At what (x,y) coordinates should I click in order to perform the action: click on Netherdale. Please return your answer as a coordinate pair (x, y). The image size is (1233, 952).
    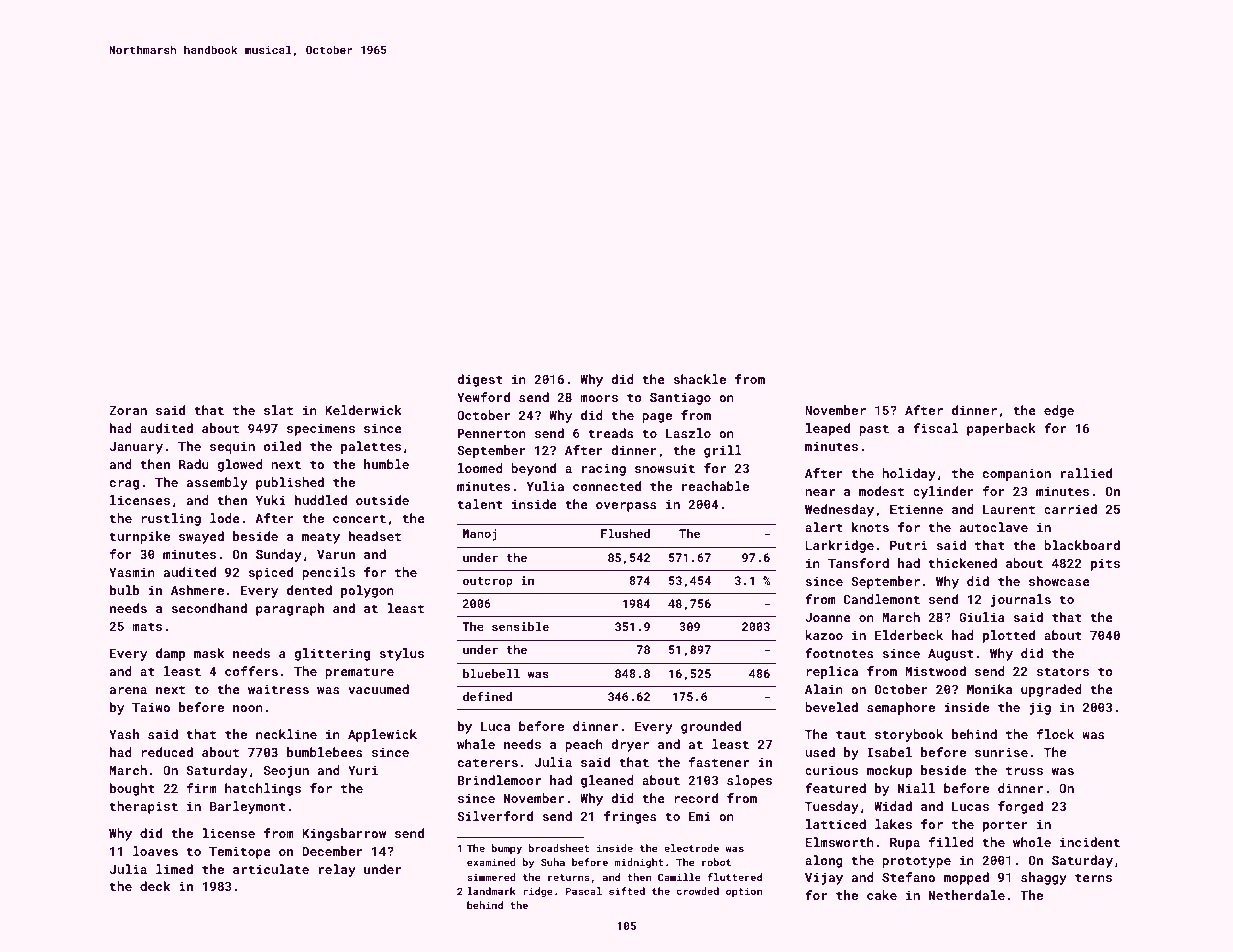
    Looking at the image, I should click on (967, 895).
